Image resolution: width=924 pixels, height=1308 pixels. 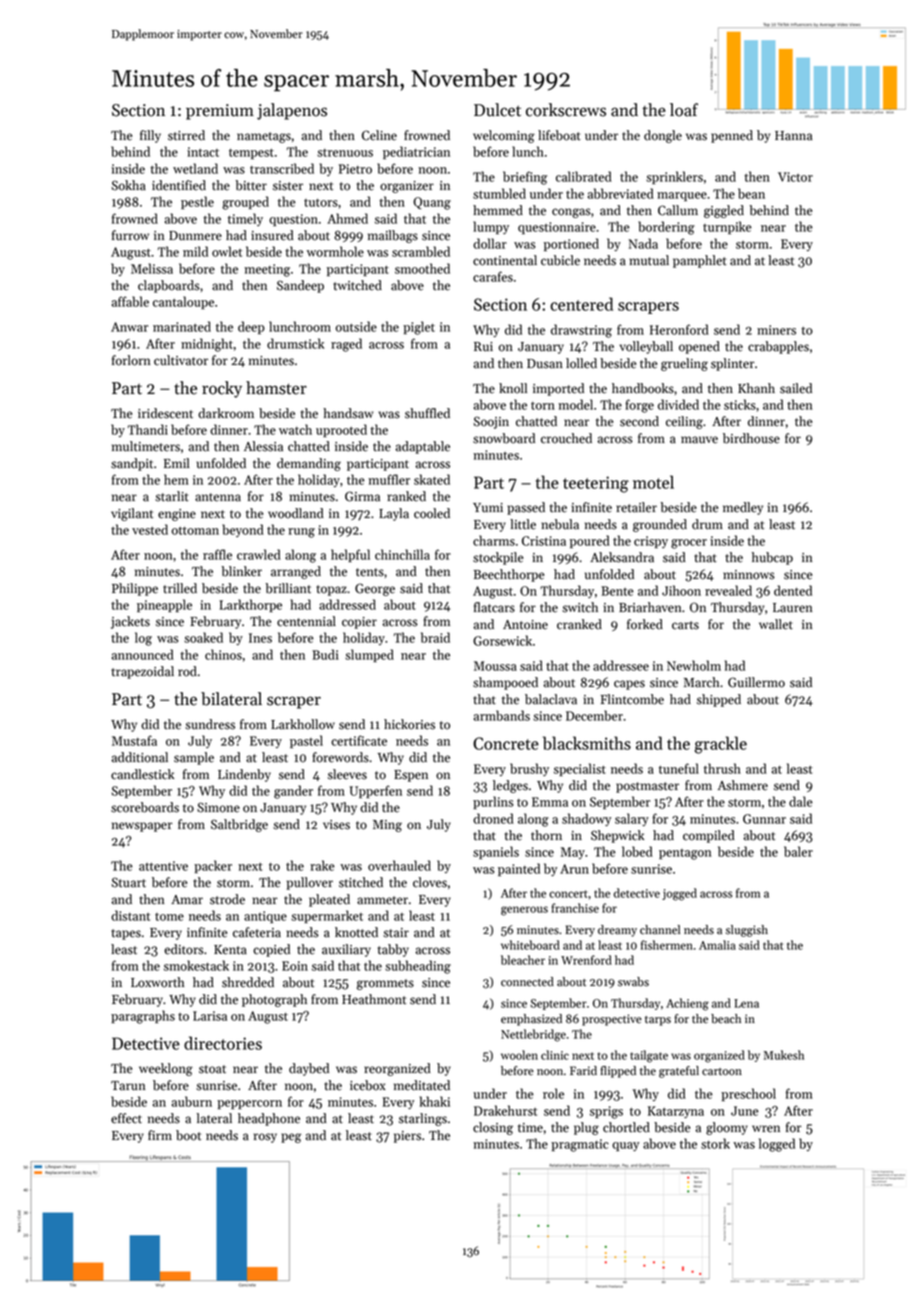 What do you see at coordinates (679, 768) in the screenshot?
I see `tuneful` at bounding box center [679, 768].
